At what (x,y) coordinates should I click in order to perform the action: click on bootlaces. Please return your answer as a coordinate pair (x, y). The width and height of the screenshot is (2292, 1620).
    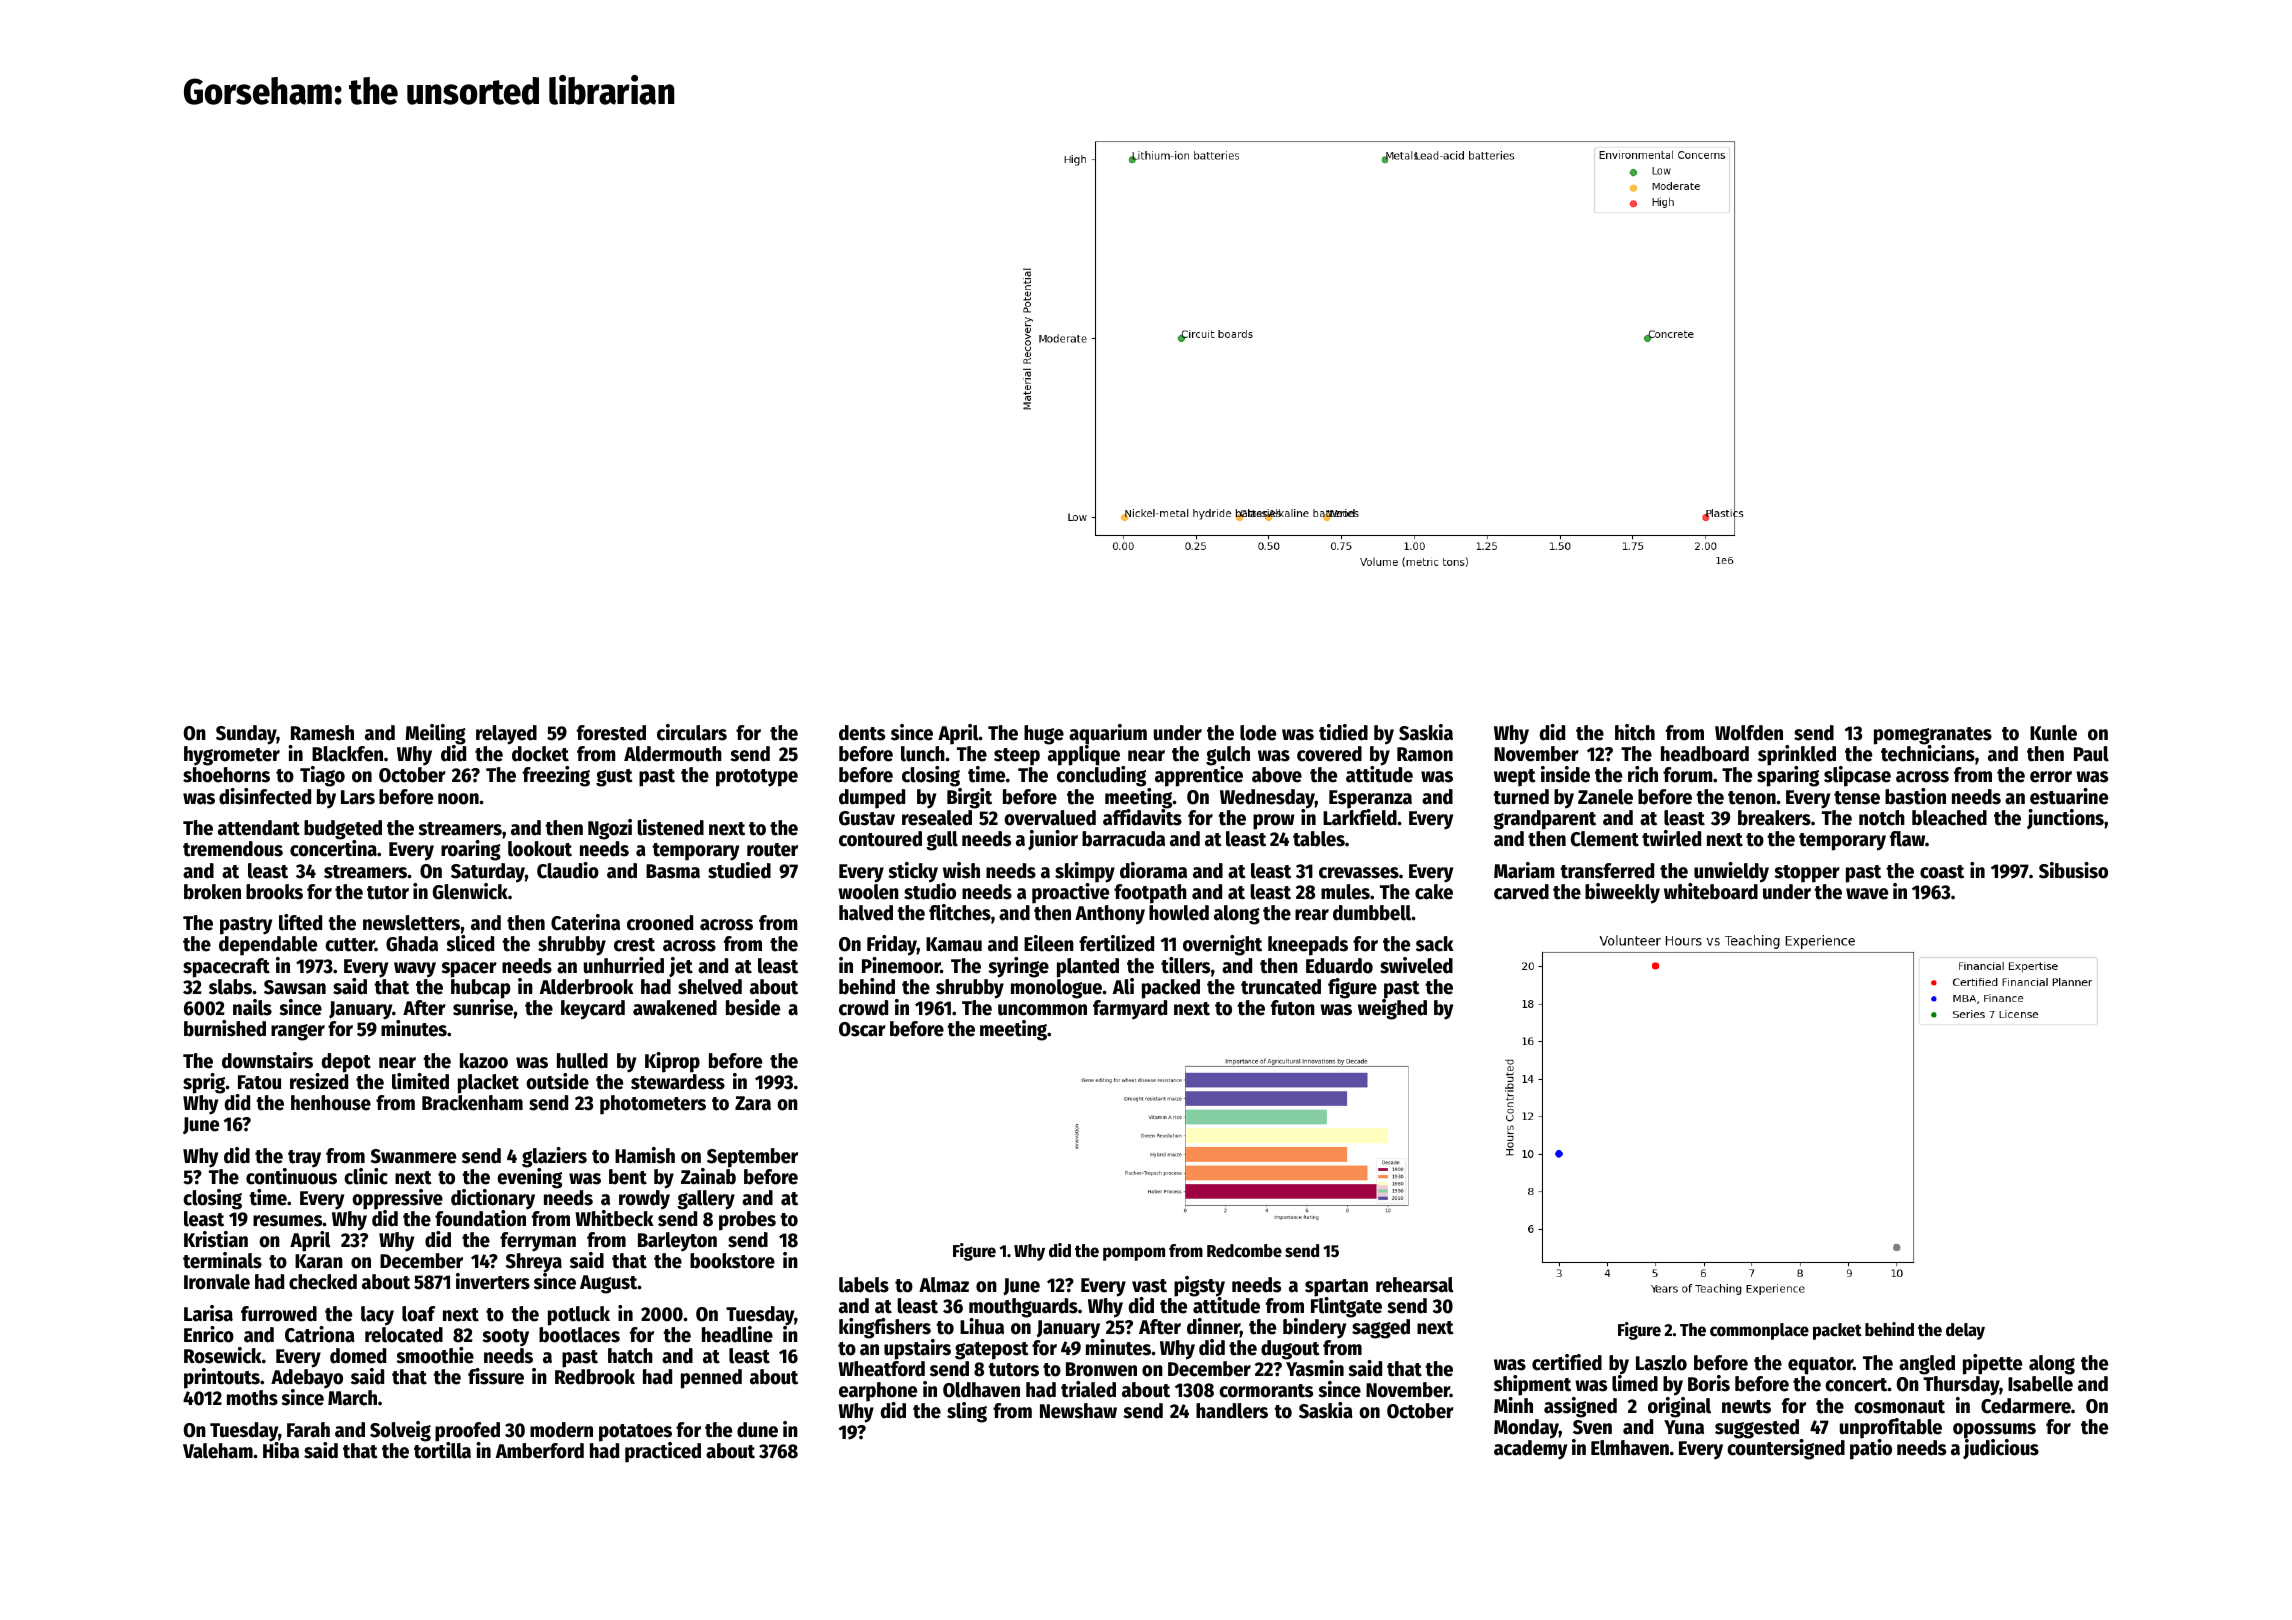
    Looking at the image, I should click on (579, 1335).
